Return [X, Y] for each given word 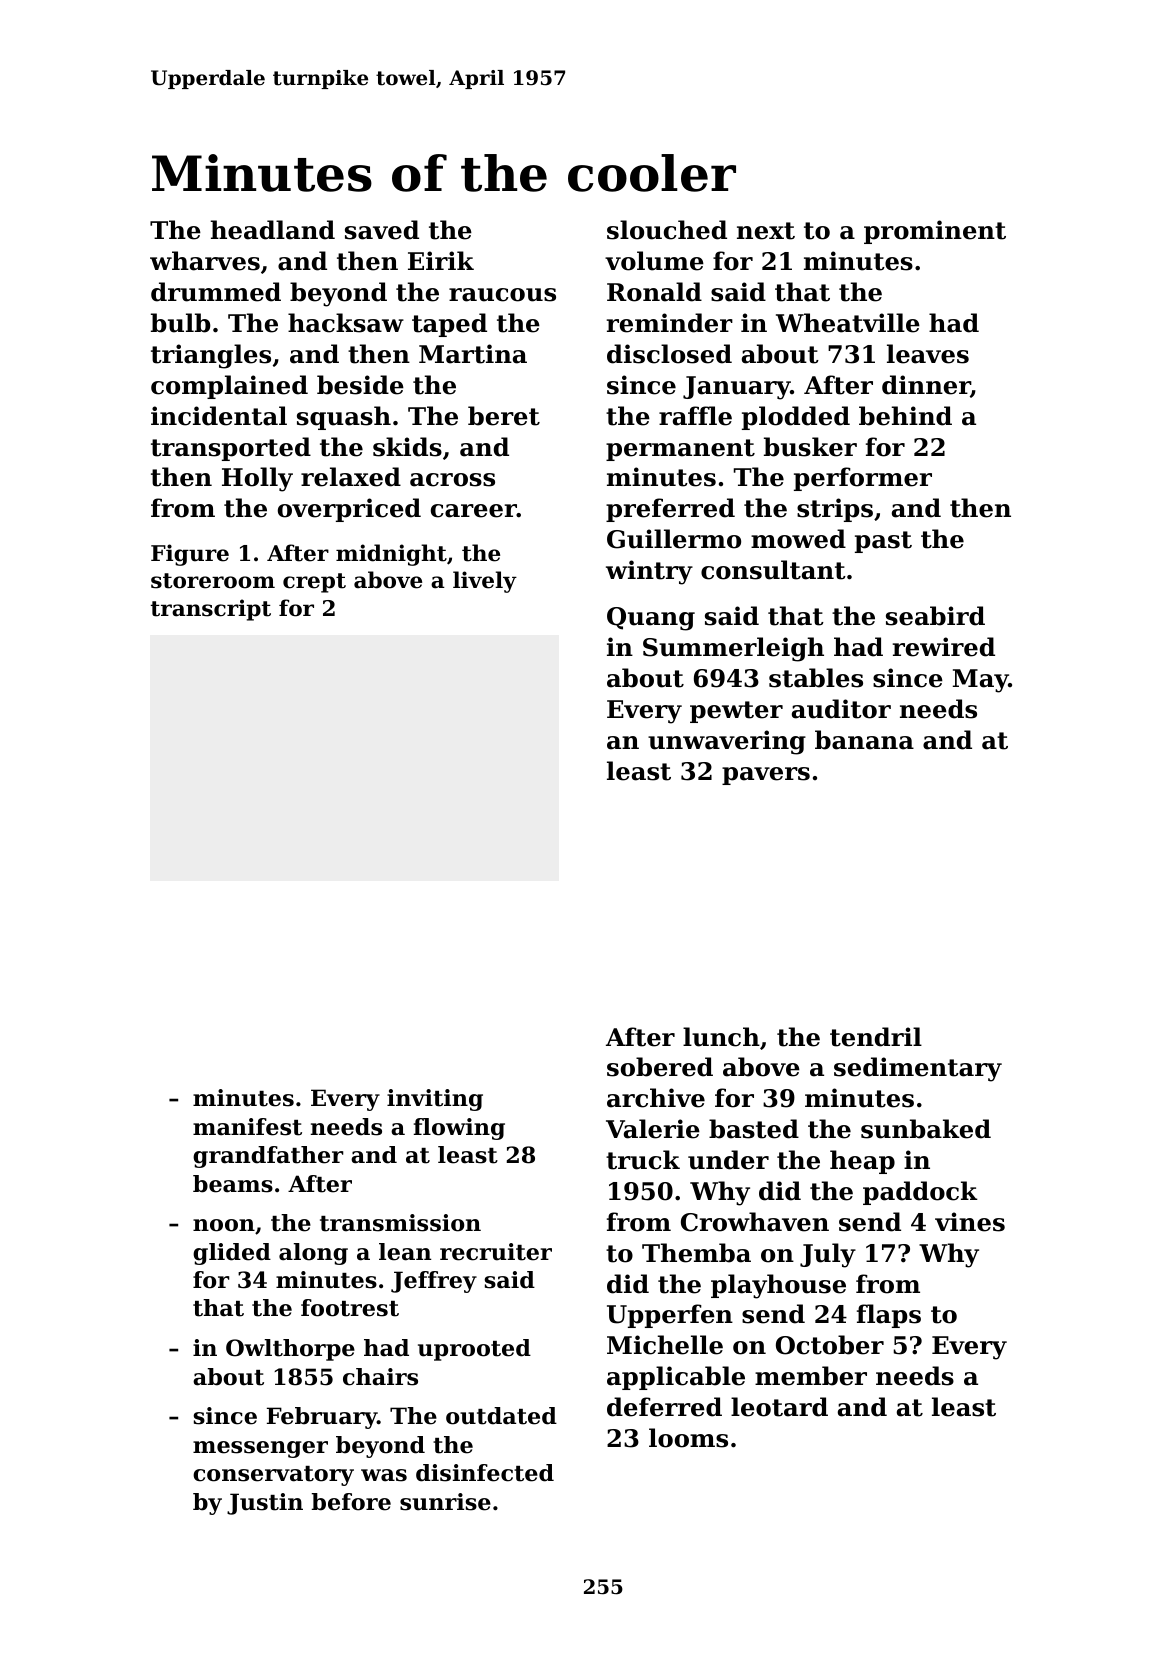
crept [314, 583]
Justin [265, 1504]
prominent [935, 232]
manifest [247, 1127]
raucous [502, 295]
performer [863, 479]
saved [382, 230]
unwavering [727, 742]
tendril [876, 1037]
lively [485, 582]
